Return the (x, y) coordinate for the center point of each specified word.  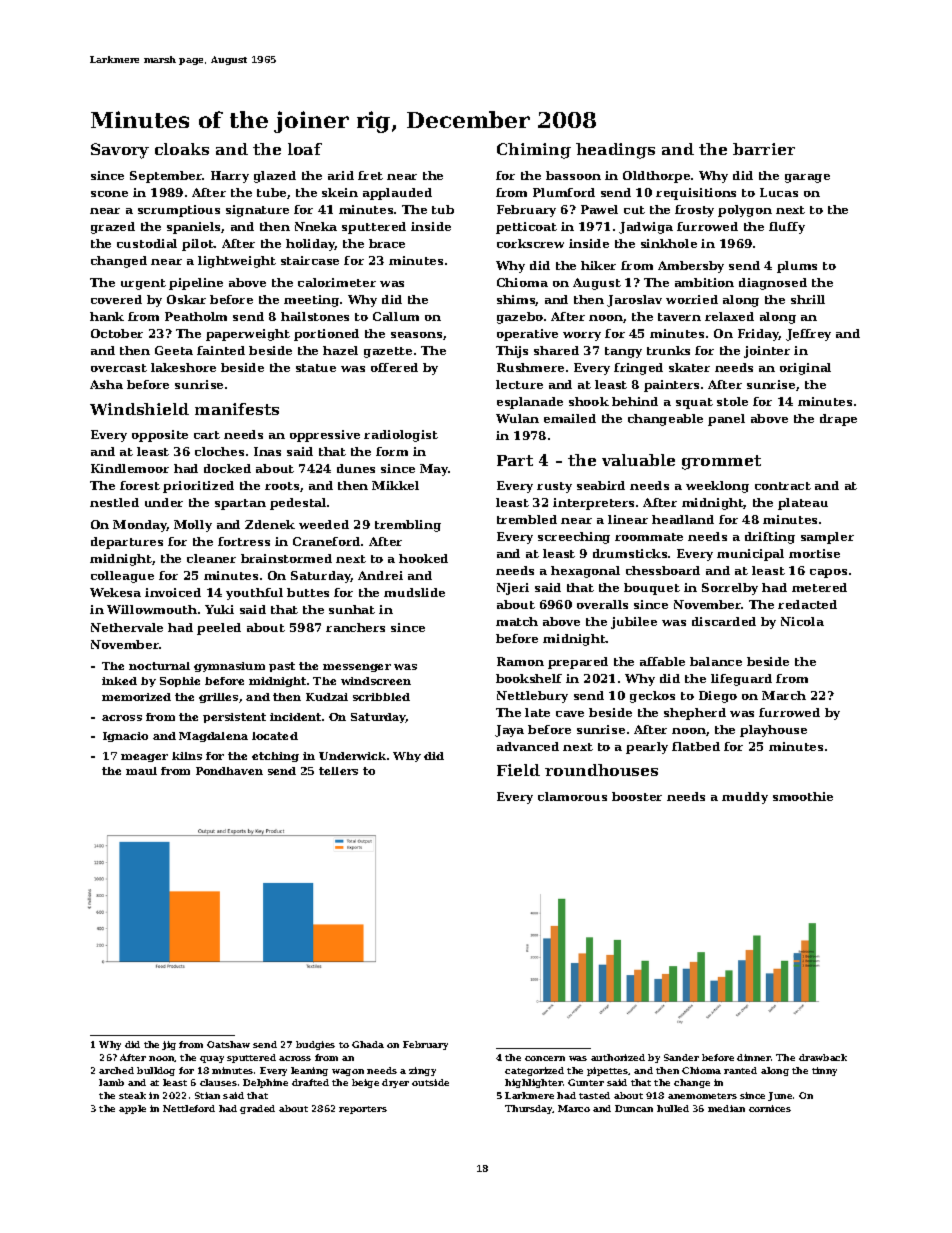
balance (716, 661)
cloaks (182, 149)
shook (589, 401)
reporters (363, 1110)
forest (140, 485)
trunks (668, 350)
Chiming (534, 151)
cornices (770, 1108)
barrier (764, 149)
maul (141, 771)
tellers (338, 771)
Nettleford (189, 1108)
